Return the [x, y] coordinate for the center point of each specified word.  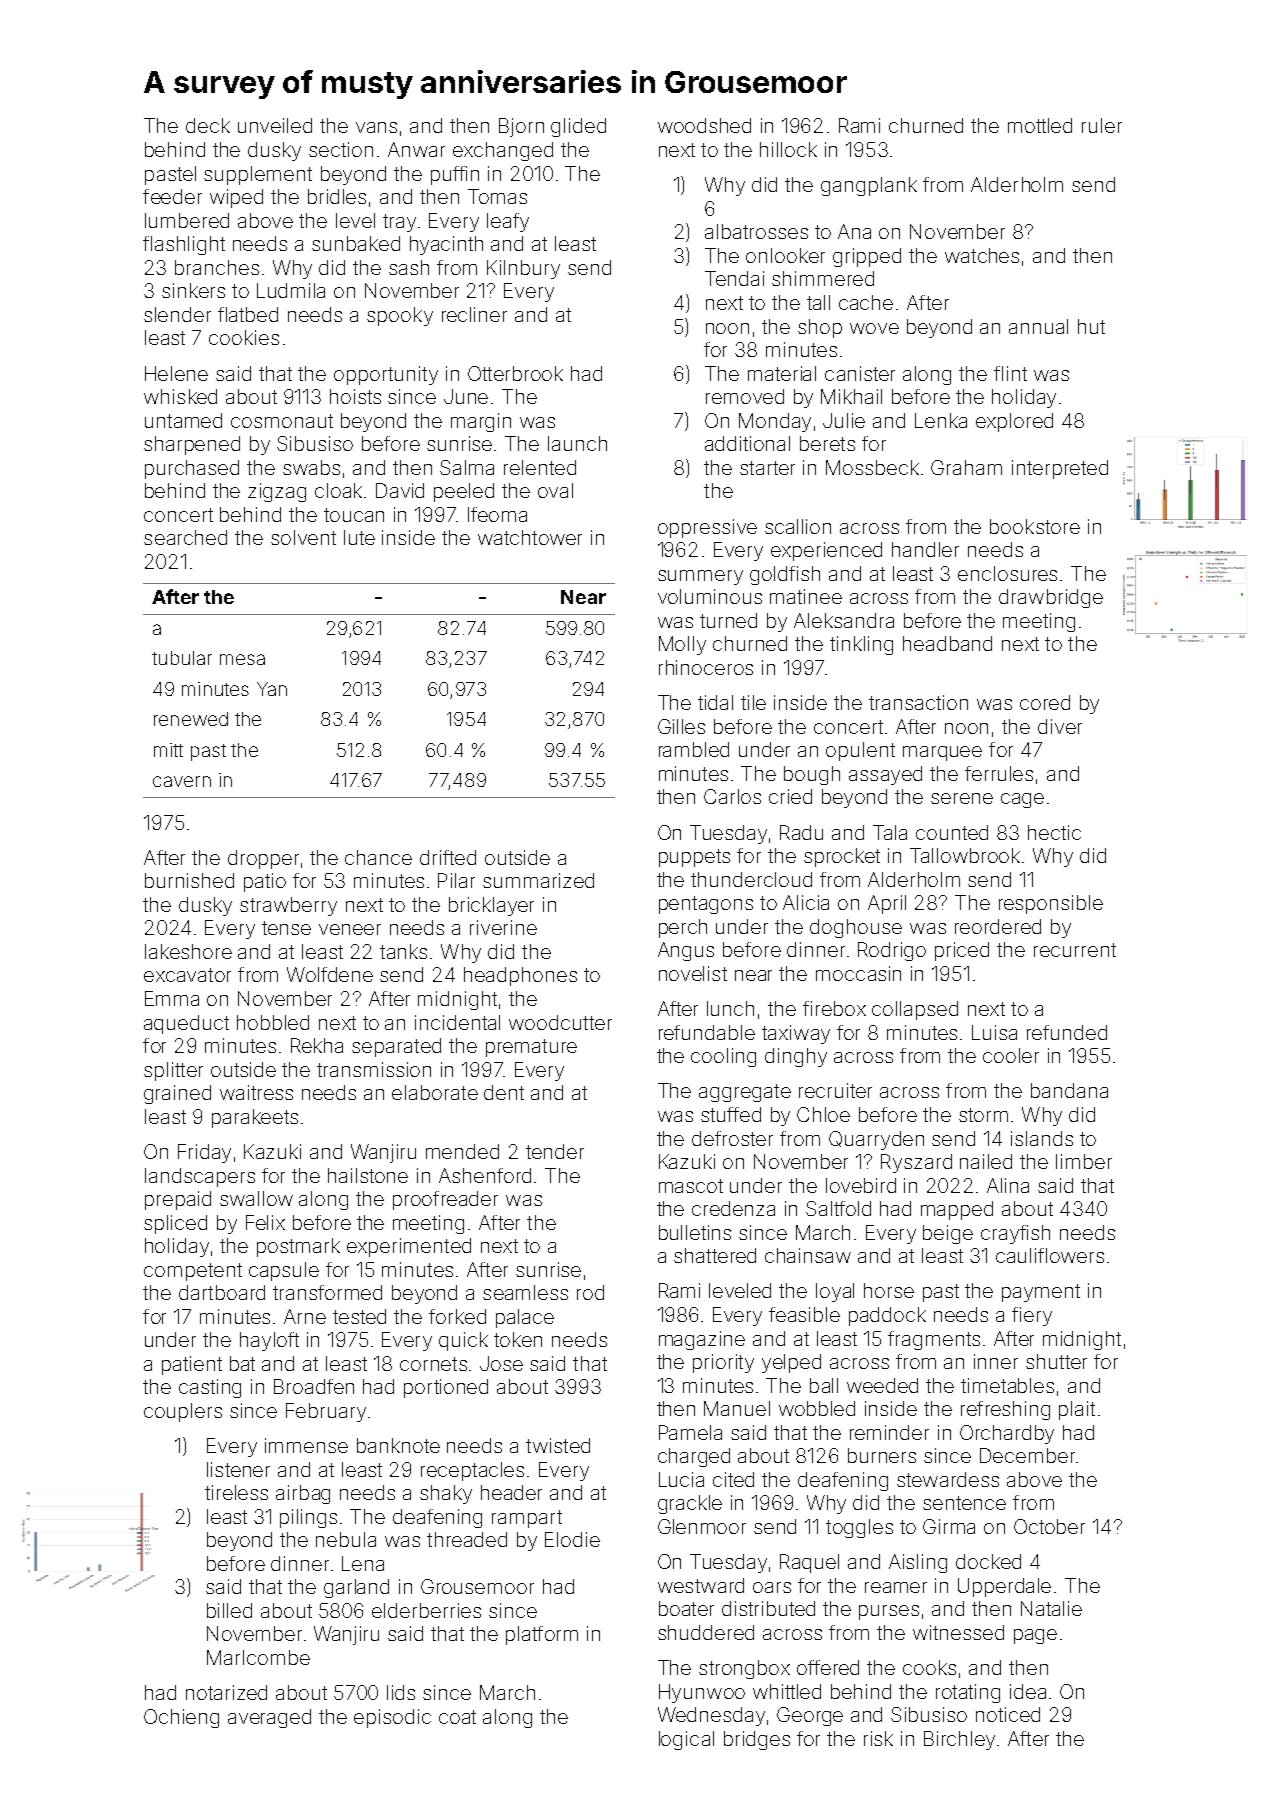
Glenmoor [702, 1526]
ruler [1102, 125]
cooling [723, 1057]
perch [683, 928]
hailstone [368, 1175]
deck [208, 125]
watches [982, 255]
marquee [942, 753]
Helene [176, 373]
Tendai [734, 278]
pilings [308, 1518]
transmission [374, 1069]
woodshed [704, 125]
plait [1077, 1410]
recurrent [1075, 950]
